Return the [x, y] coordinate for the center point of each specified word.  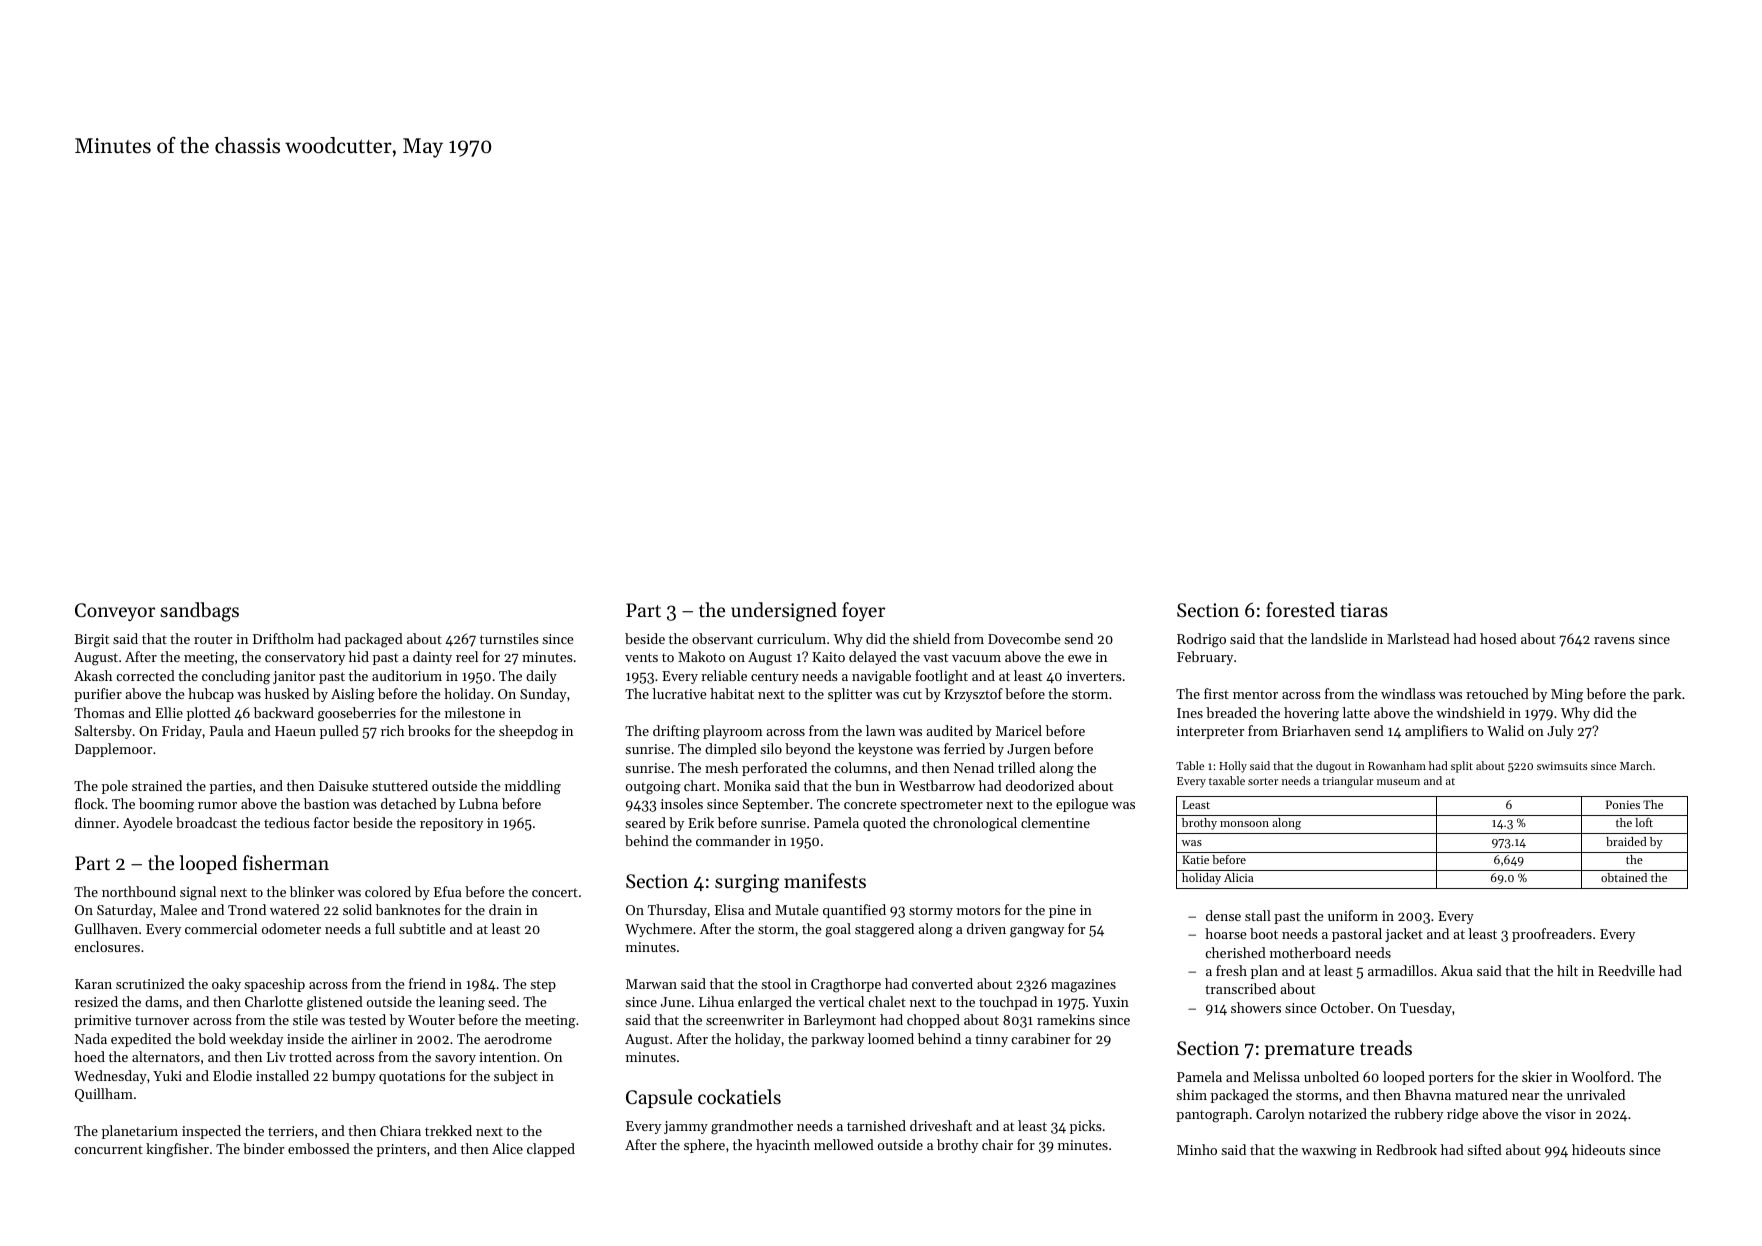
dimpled [731, 750]
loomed [891, 1038]
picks [1086, 1127]
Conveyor [115, 612]
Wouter [431, 1020]
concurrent [108, 1149]
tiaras [1364, 610]
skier [1537, 1076]
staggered [884, 930]
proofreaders [1552, 935]
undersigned [784, 612]
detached [409, 803]
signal [198, 893]
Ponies [1623, 804]
